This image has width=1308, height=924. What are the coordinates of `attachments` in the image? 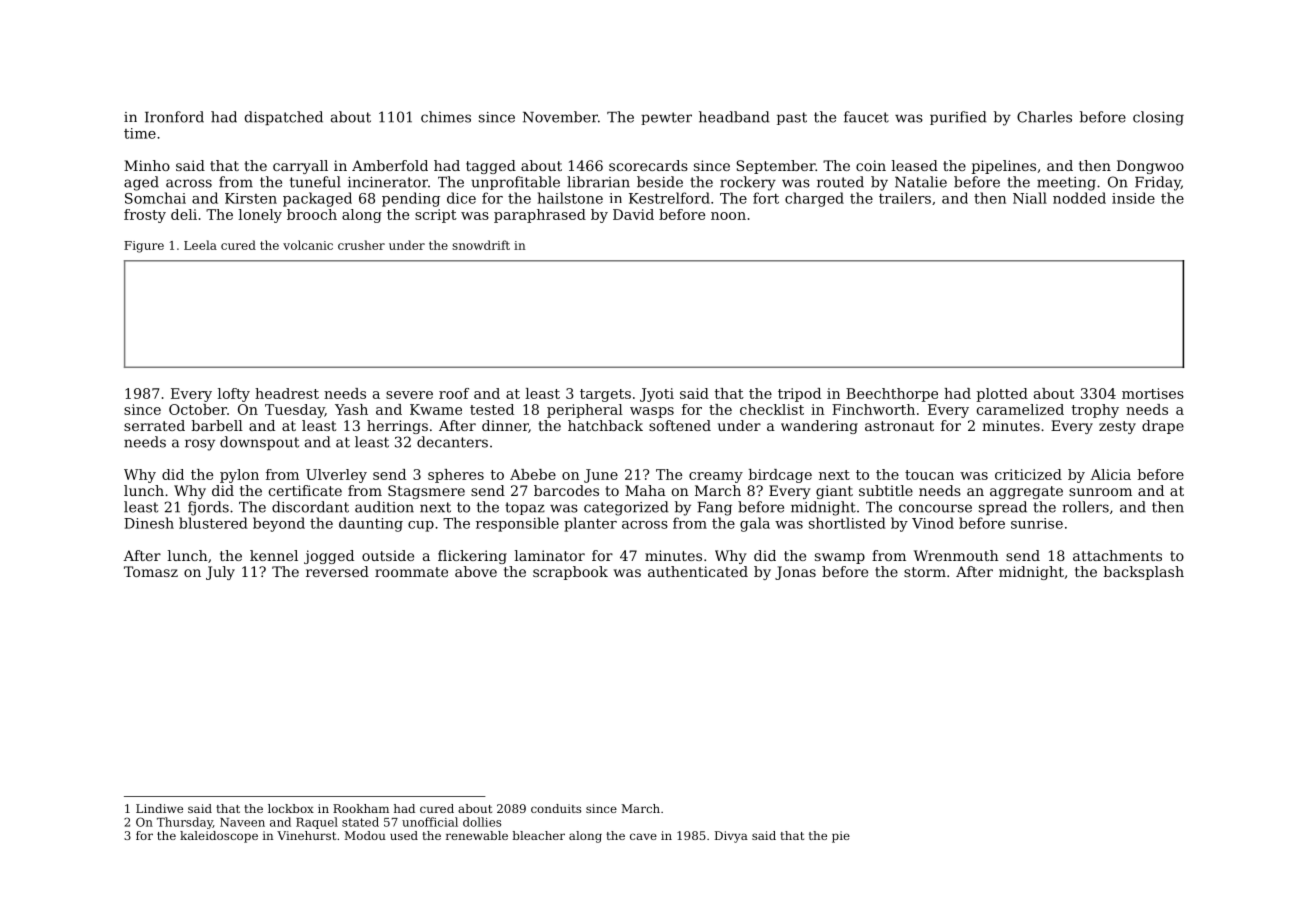 It's located at (1117, 555).
